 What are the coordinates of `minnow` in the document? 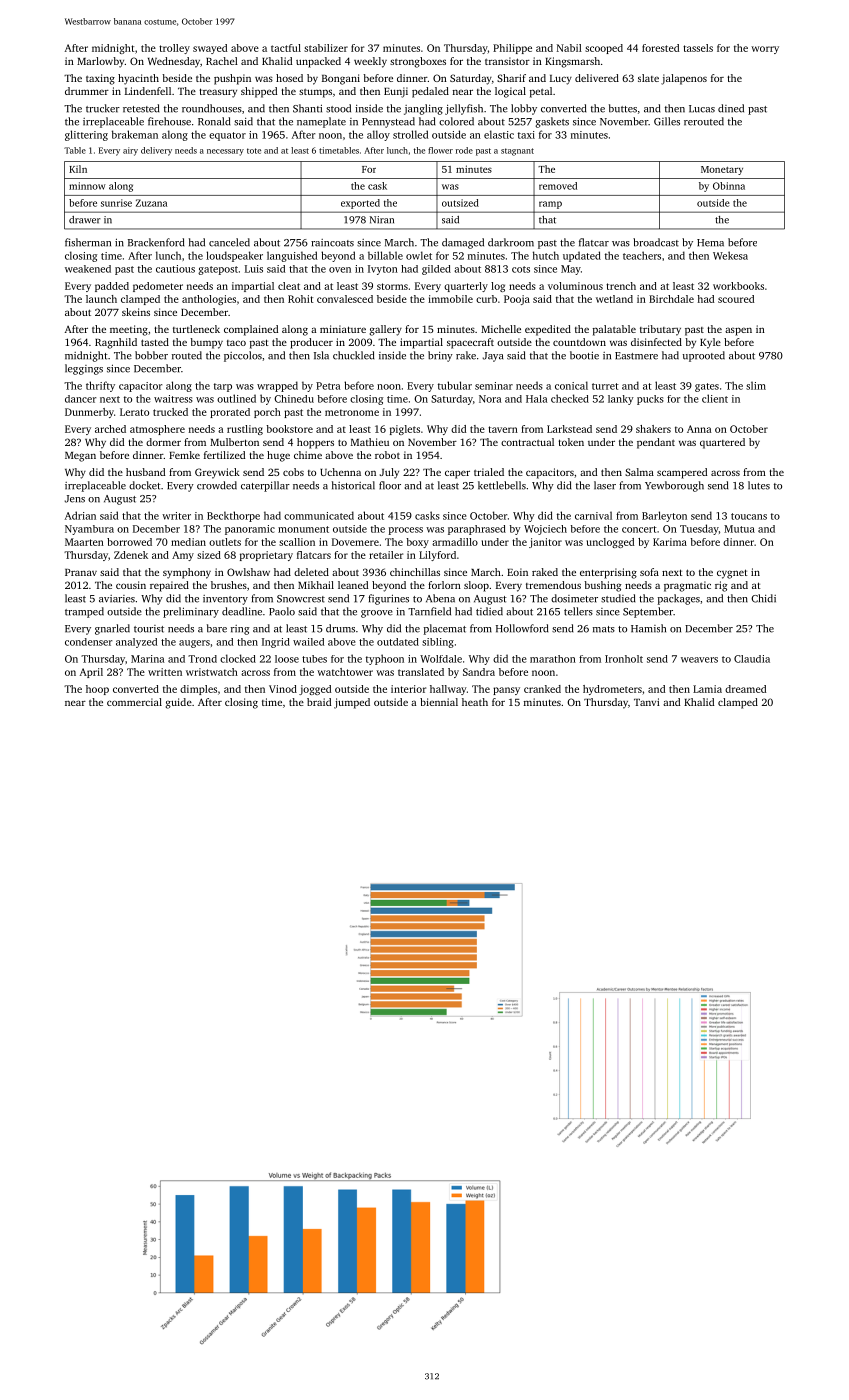 It's located at (87, 186).
